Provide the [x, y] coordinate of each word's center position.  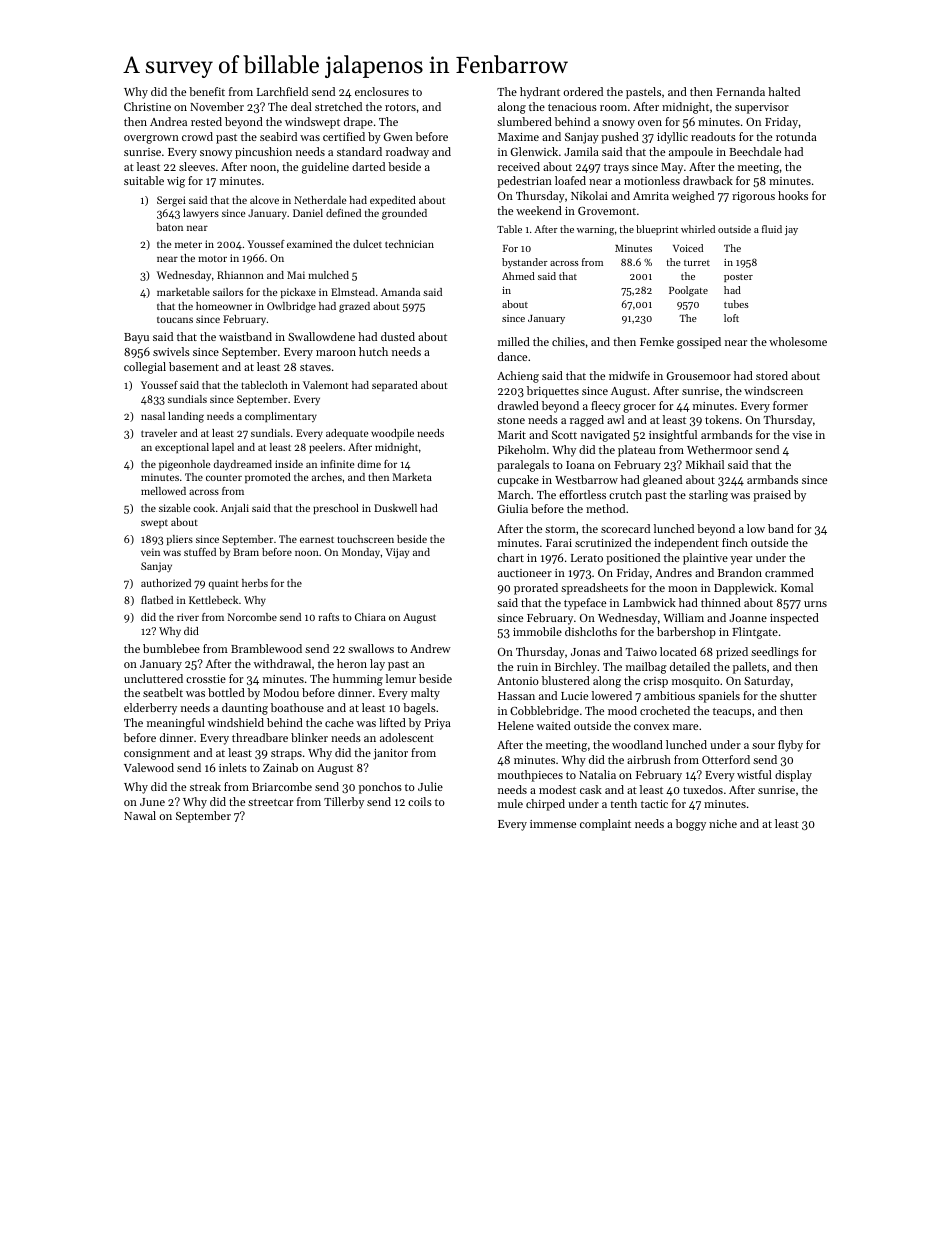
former [790, 405]
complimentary [281, 417]
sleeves [197, 166]
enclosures [382, 91]
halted [784, 91]
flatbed [157, 600]
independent [686, 544]
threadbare [260, 737]
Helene [516, 725]
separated [395, 386]
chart [510, 557]
